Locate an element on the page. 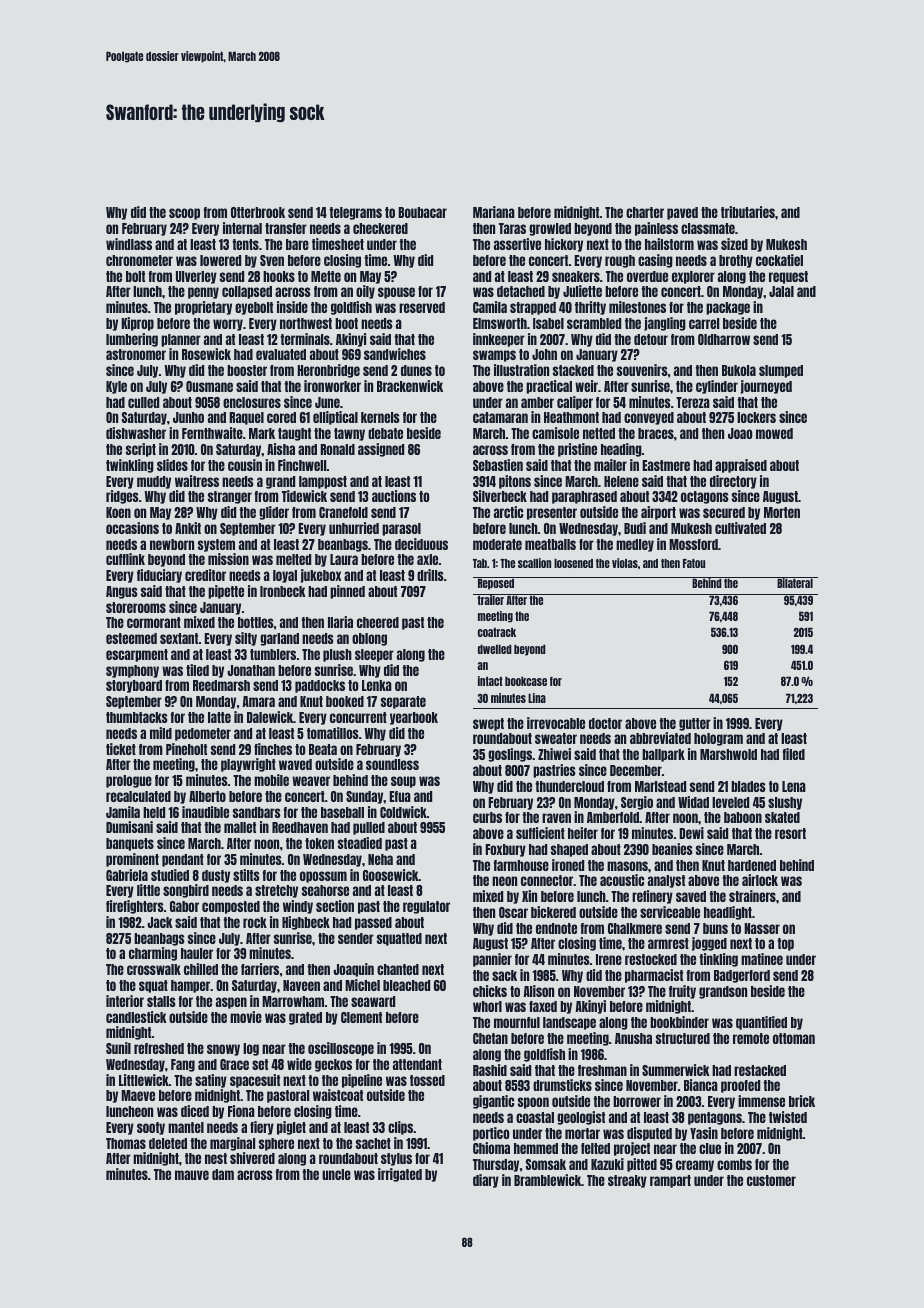 The height and width of the image is (1308, 924). hauler is located at coordinates (197, 953).
